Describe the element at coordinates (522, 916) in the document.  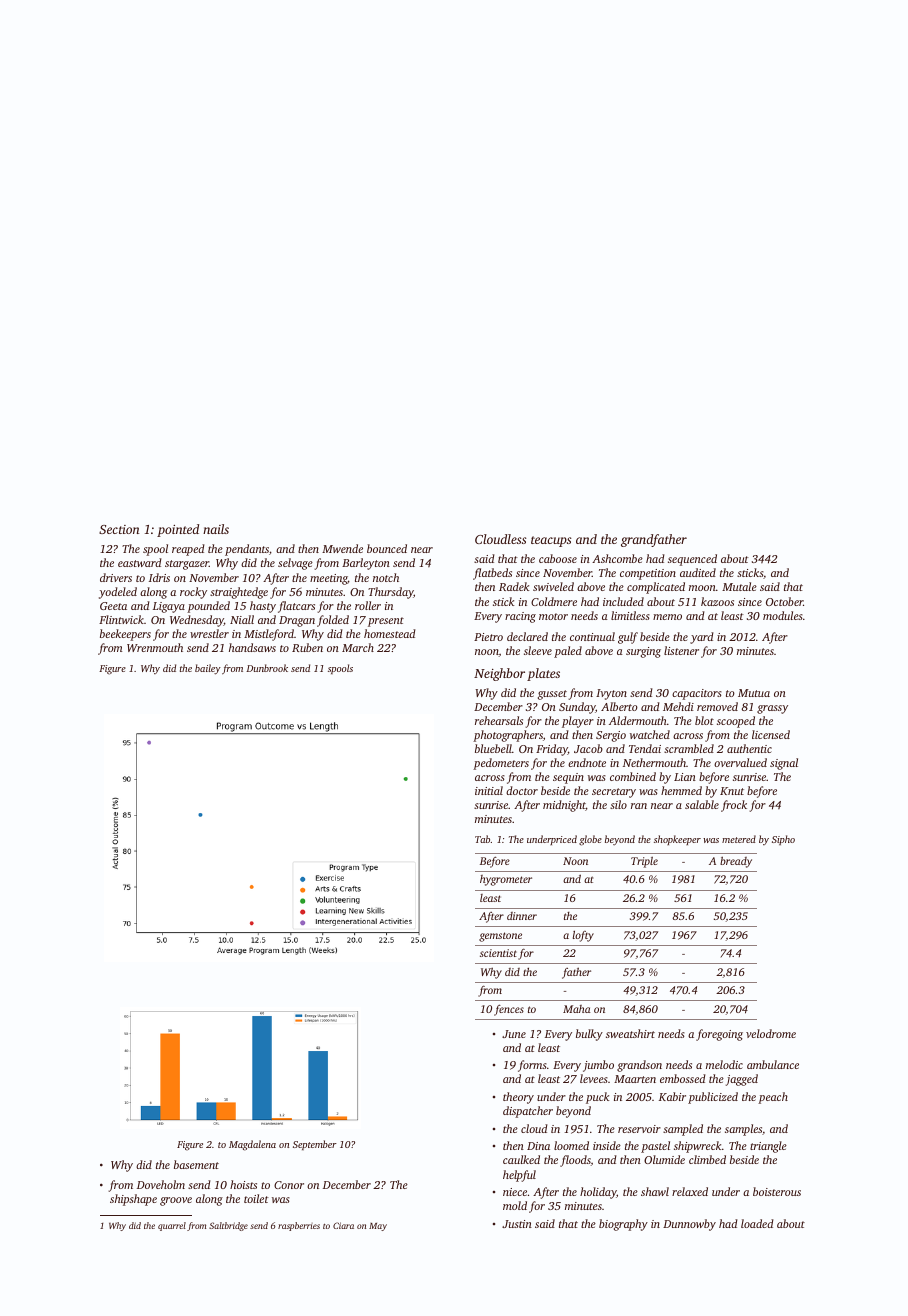
I see `dinner` at that location.
